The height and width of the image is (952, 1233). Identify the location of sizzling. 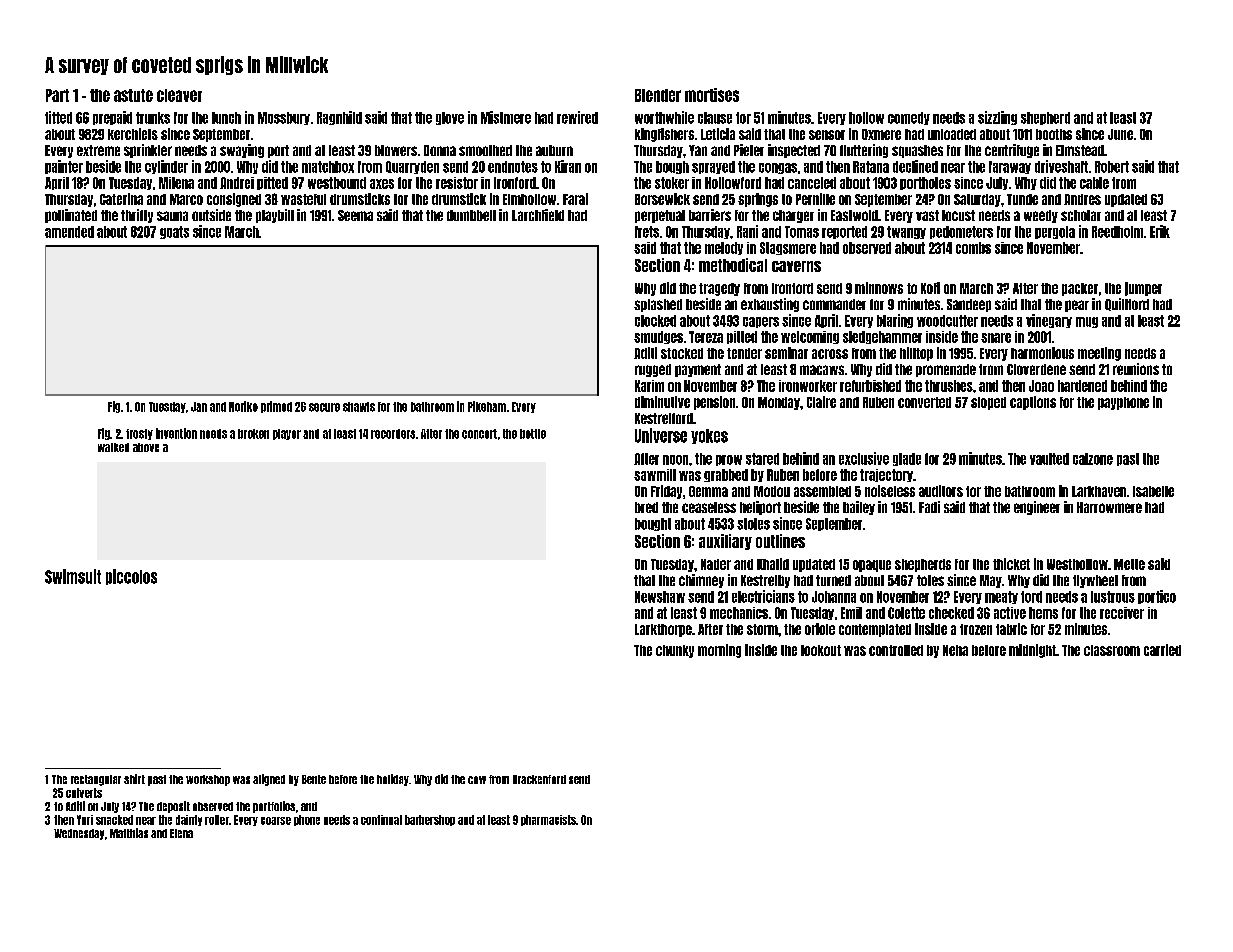
(997, 118).
